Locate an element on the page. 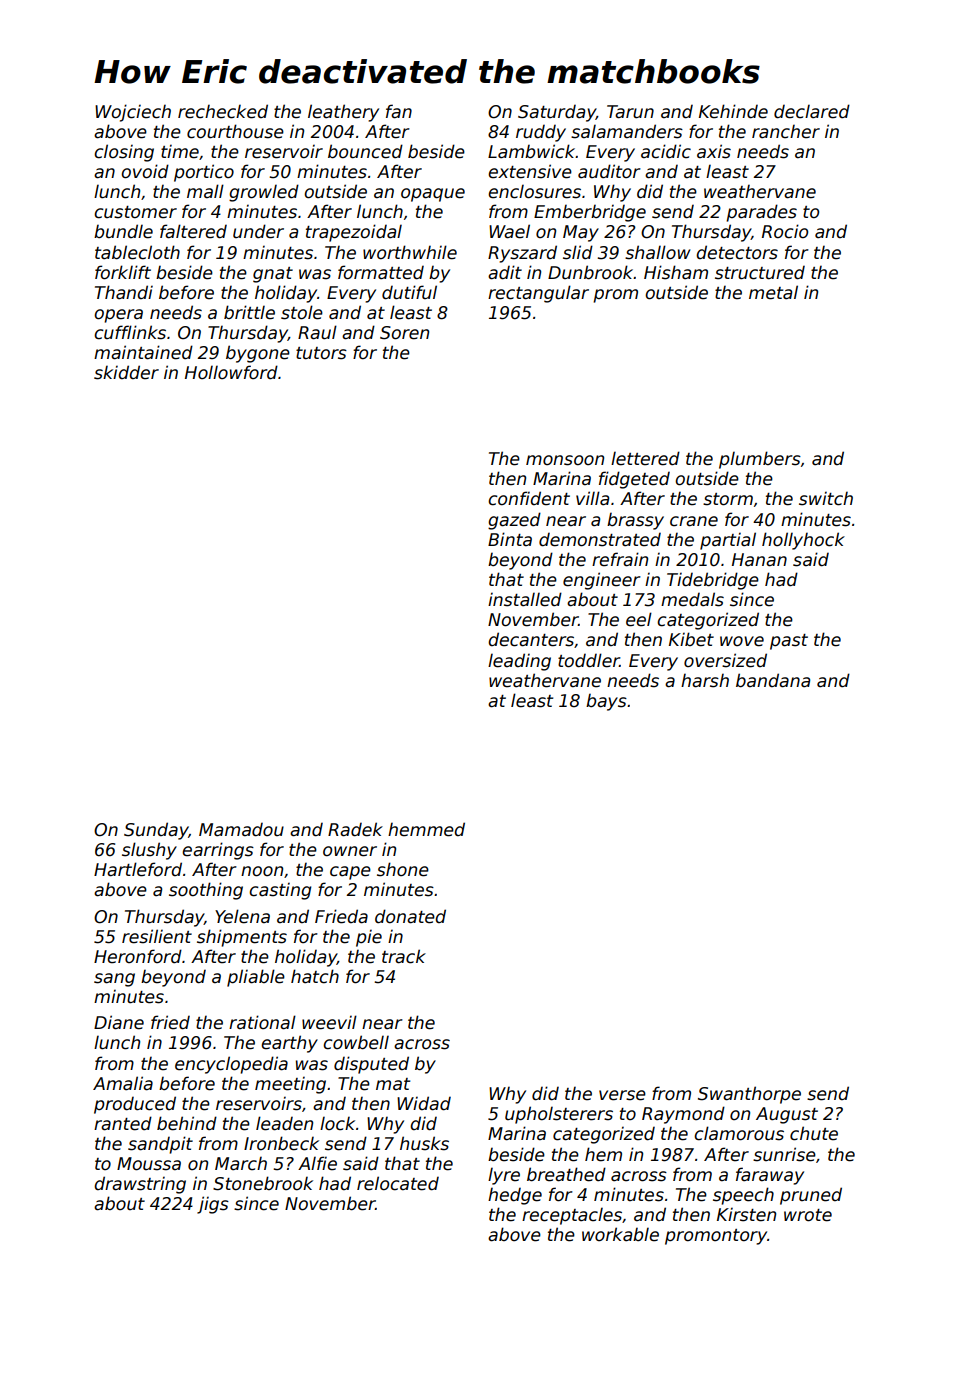  drawstring is located at coordinates (140, 1185).
